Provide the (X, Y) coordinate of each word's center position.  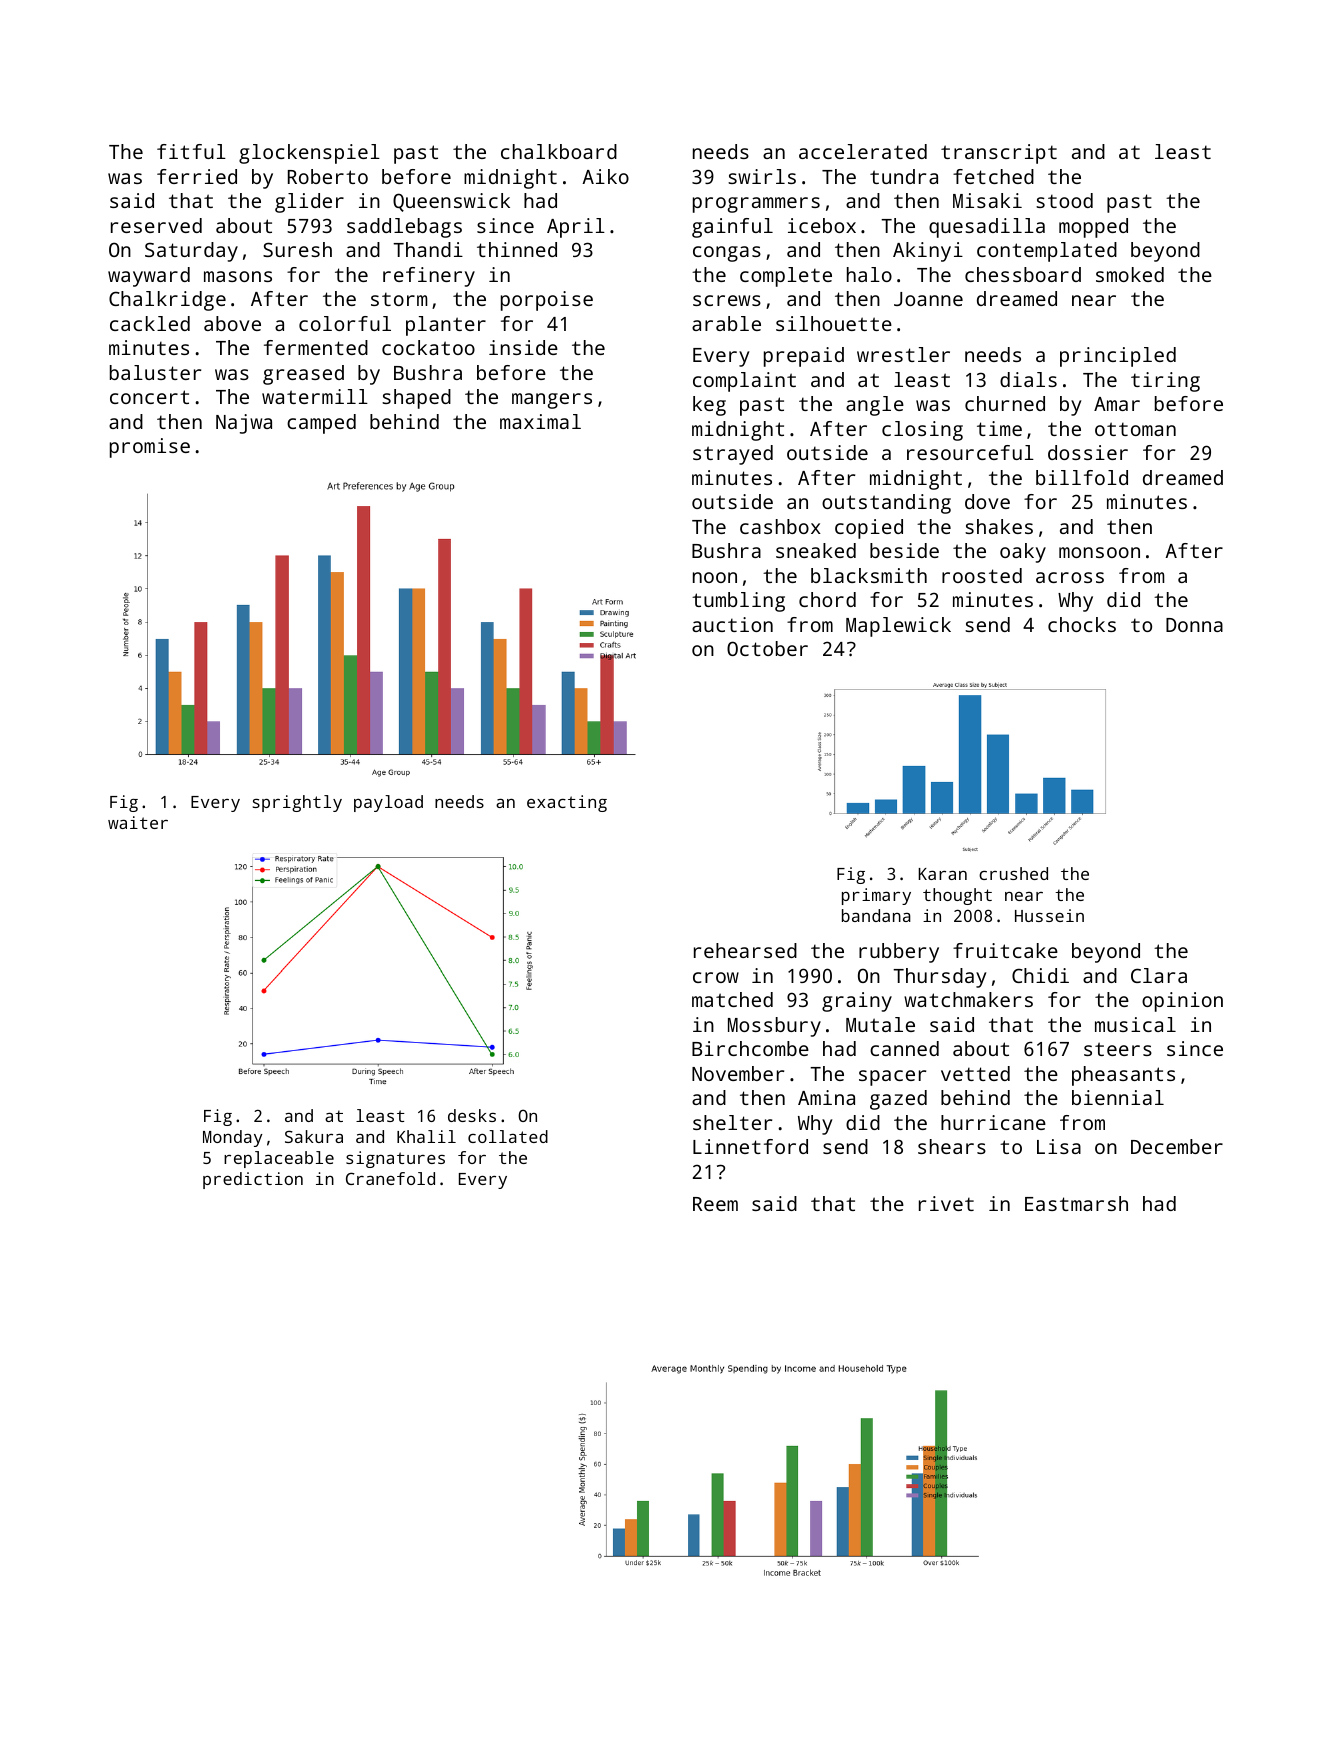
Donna (1194, 625)
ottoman (1135, 429)
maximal (540, 421)
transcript (999, 154)
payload (388, 803)
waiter (138, 822)
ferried (197, 176)
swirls (762, 176)
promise (150, 448)
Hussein (1049, 915)
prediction (253, 1180)
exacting (567, 803)
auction (732, 624)
